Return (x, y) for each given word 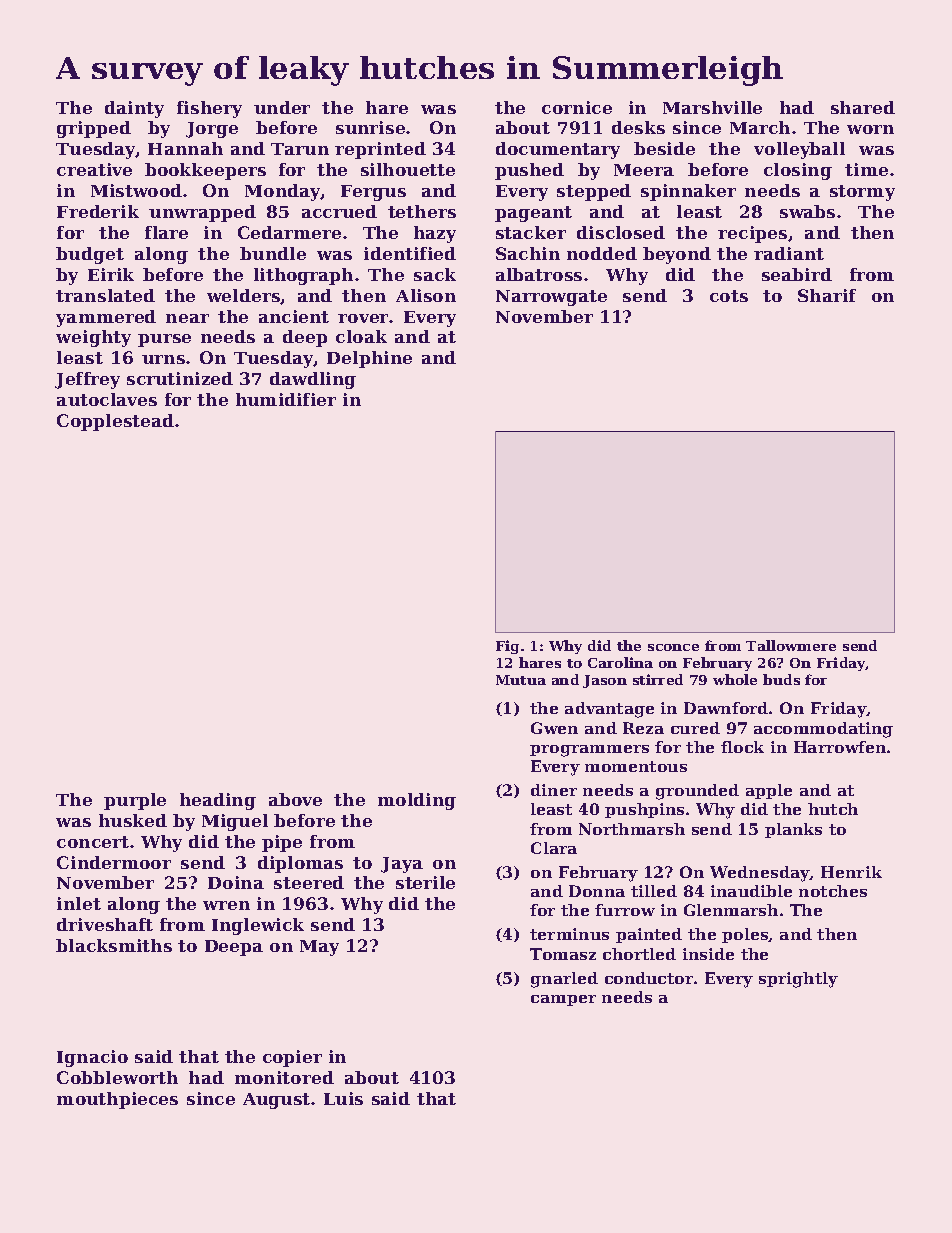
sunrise (370, 127)
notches (833, 891)
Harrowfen (840, 747)
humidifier (286, 399)
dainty (134, 109)
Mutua (521, 680)
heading (218, 801)
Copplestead (115, 422)
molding (417, 801)
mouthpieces (117, 1100)
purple (135, 801)
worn (870, 129)
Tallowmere (791, 645)
